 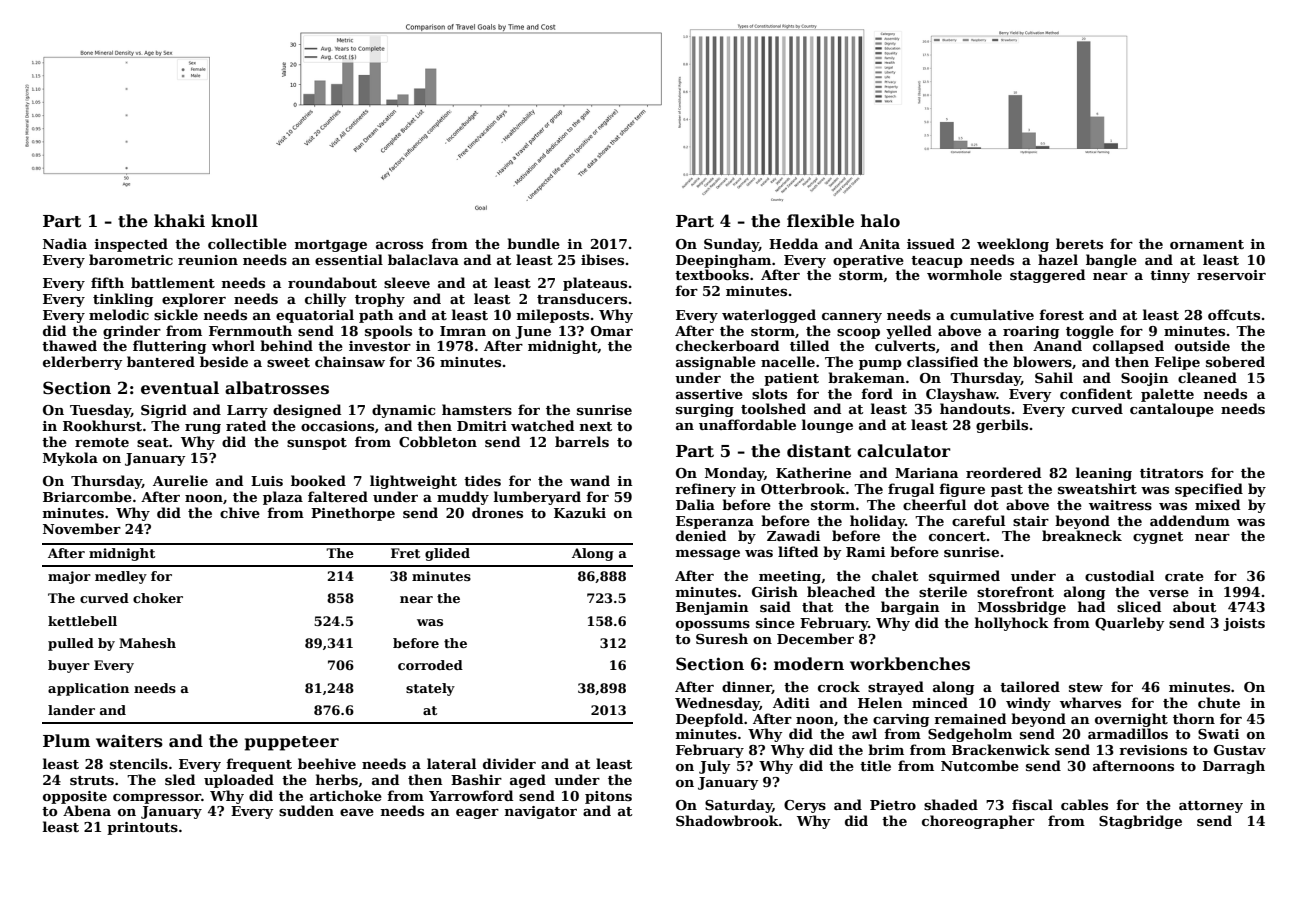 What do you see at coordinates (541, 812) in the screenshot?
I see `navigator` at bounding box center [541, 812].
